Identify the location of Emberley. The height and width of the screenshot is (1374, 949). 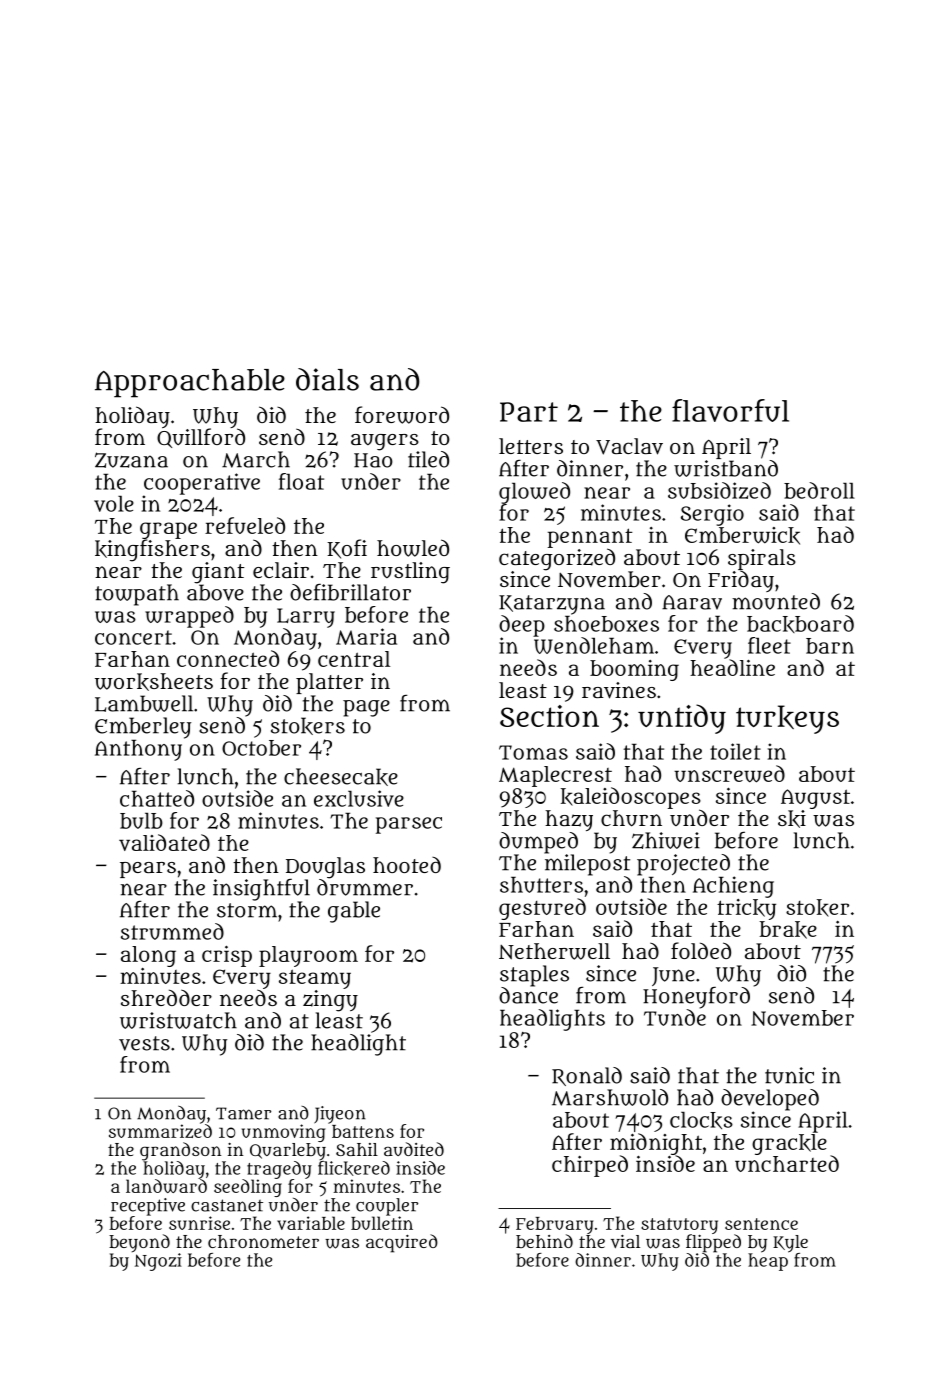
(143, 728).
